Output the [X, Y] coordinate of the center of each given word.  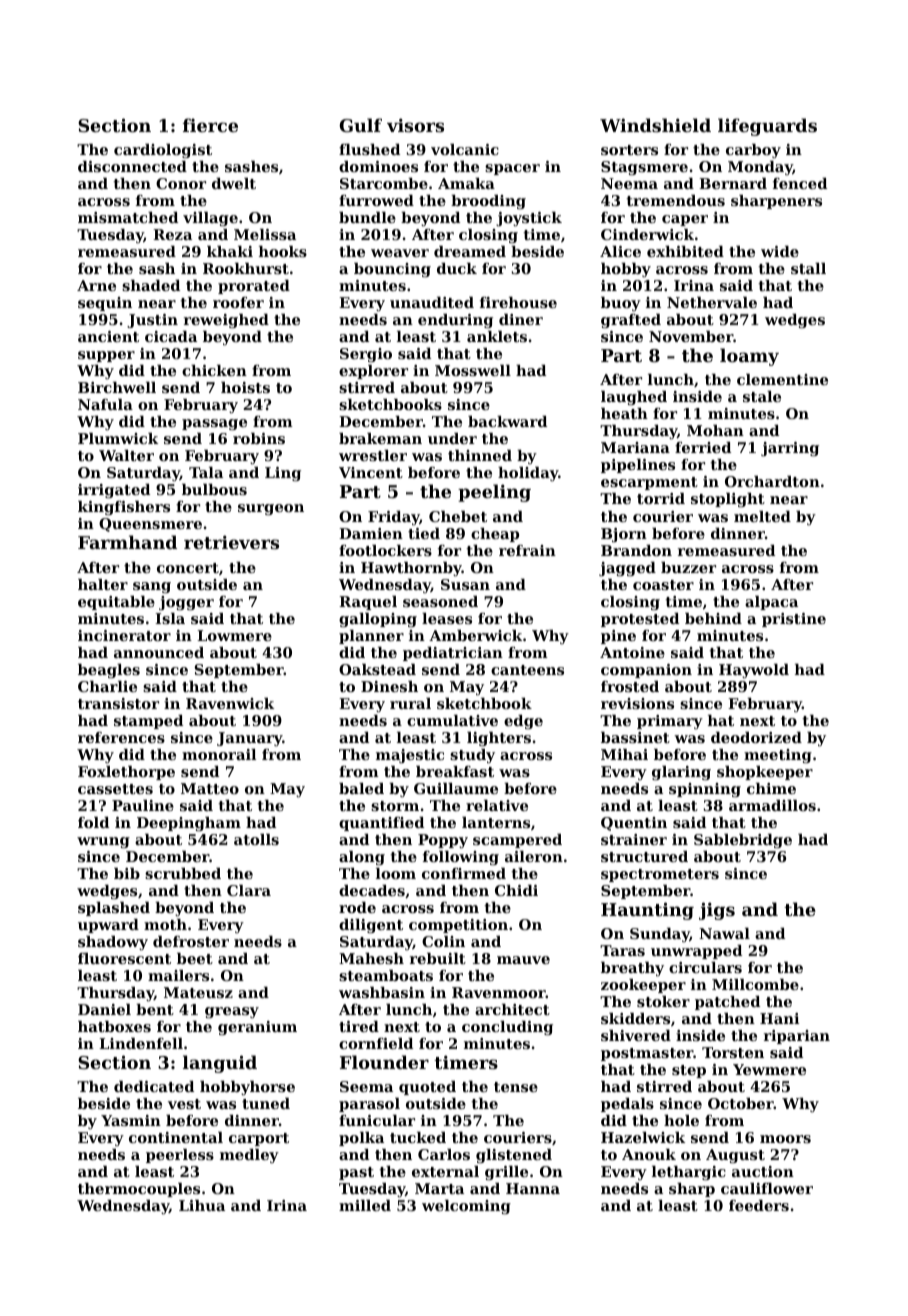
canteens [527, 670]
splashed [114, 909]
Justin [152, 321]
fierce [210, 125]
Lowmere [234, 635]
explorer [373, 372]
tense [516, 1087]
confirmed [464, 873]
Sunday [660, 935]
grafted [631, 321]
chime [771, 788]
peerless [180, 1156]
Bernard [733, 183]
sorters [629, 150]
